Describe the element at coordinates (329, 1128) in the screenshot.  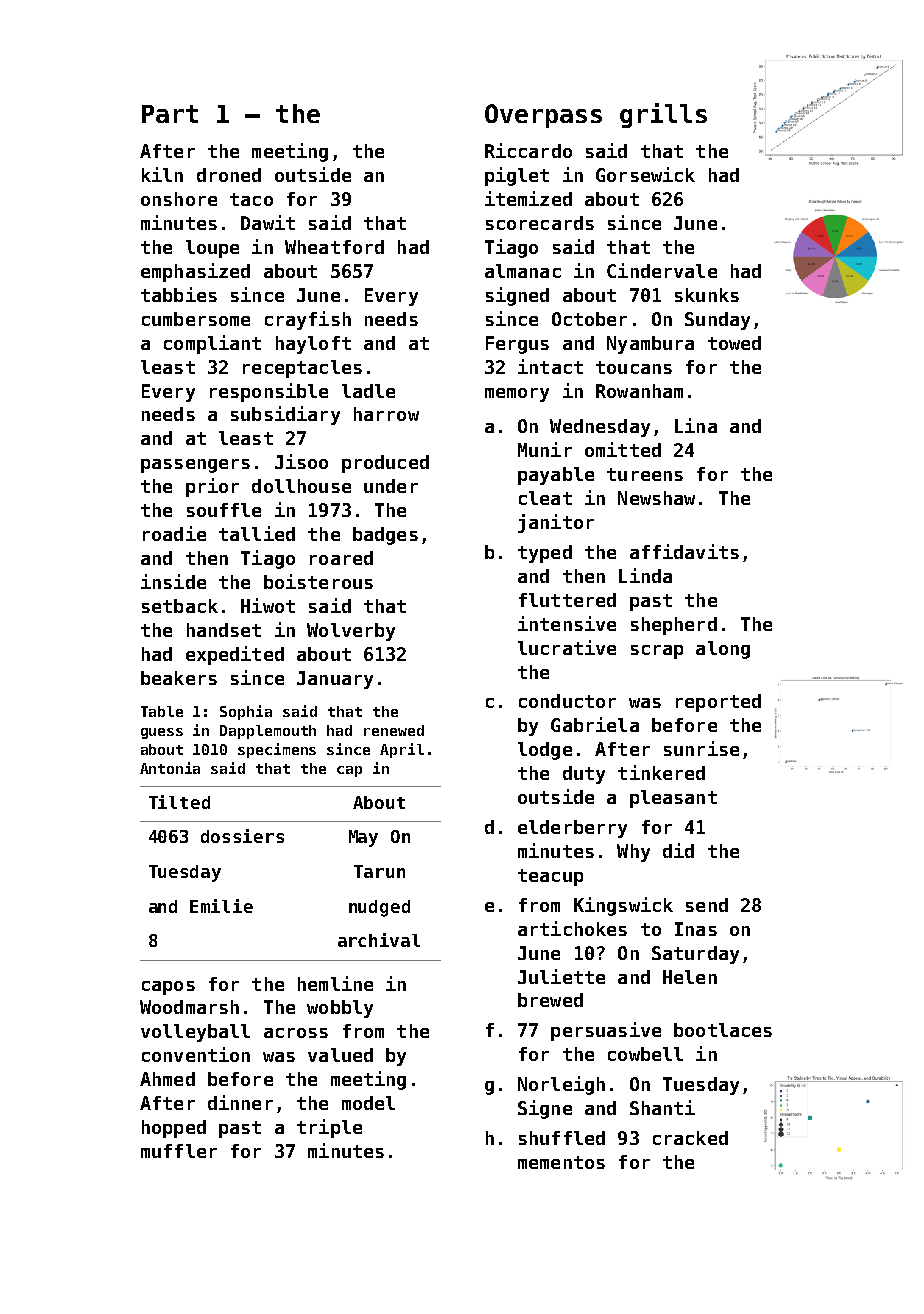
I see `triple` at that location.
